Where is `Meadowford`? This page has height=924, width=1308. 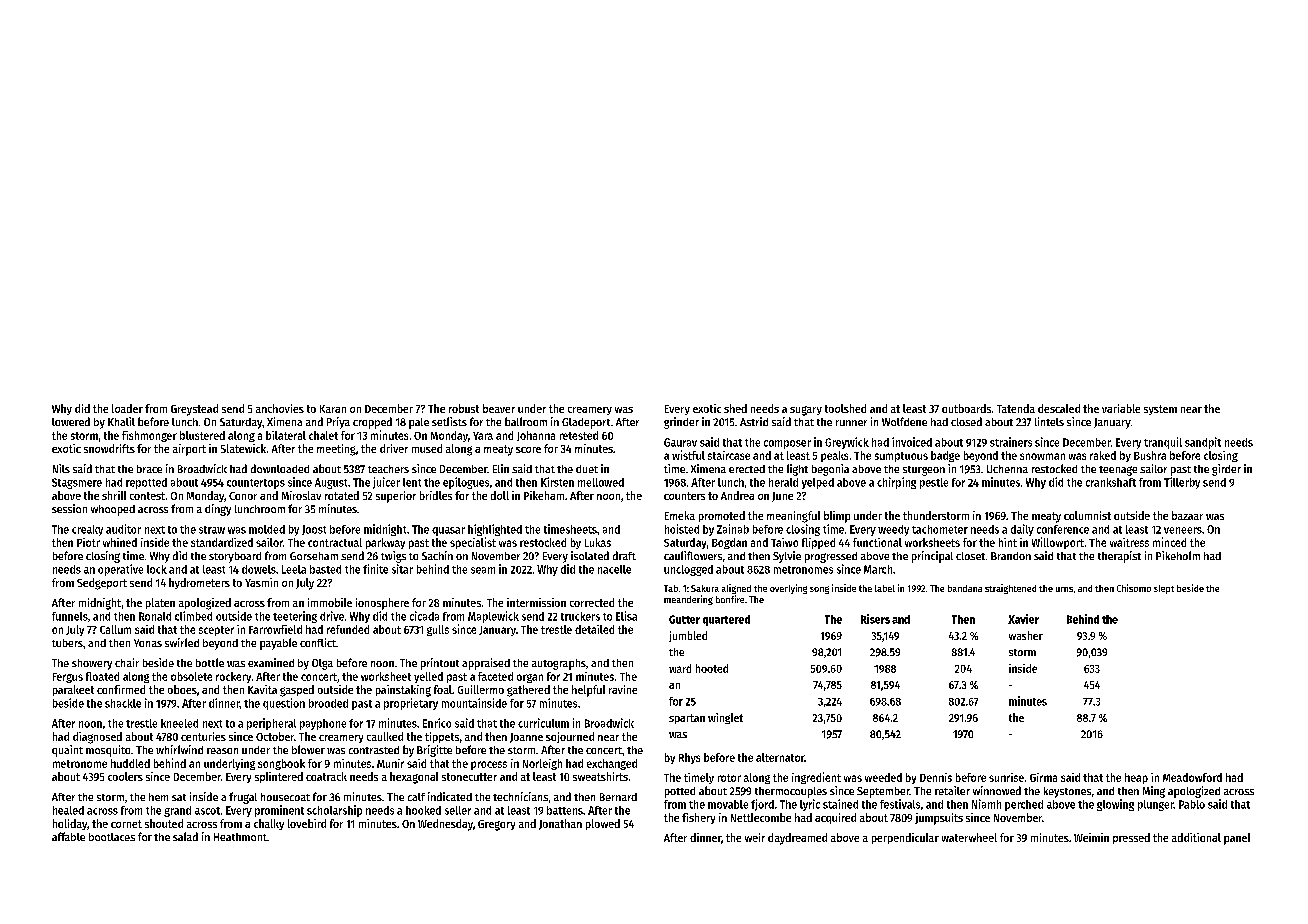
Meadowford is located at coordinates (1192, 777).
